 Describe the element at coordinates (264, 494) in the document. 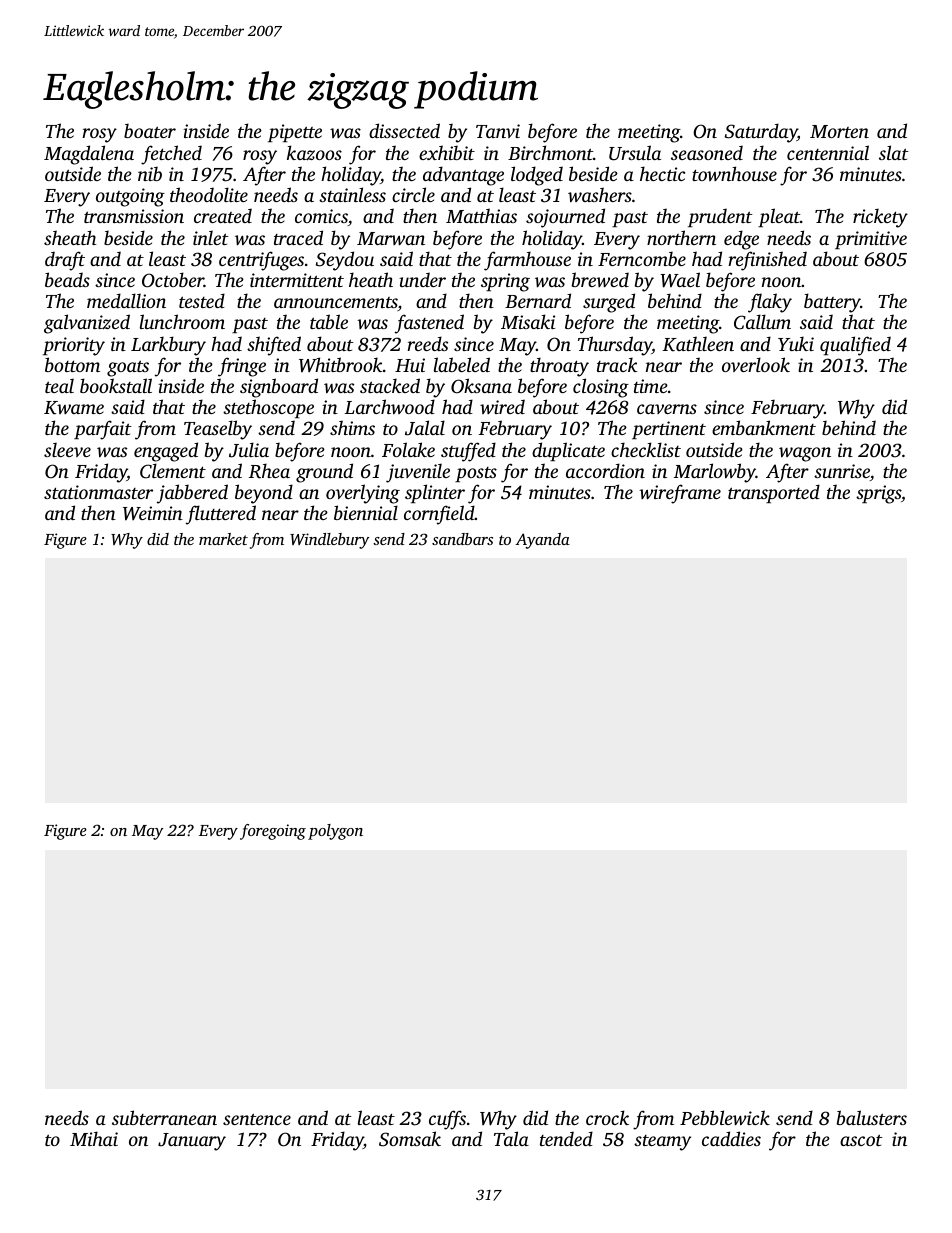

I see `beyond` at that location.
